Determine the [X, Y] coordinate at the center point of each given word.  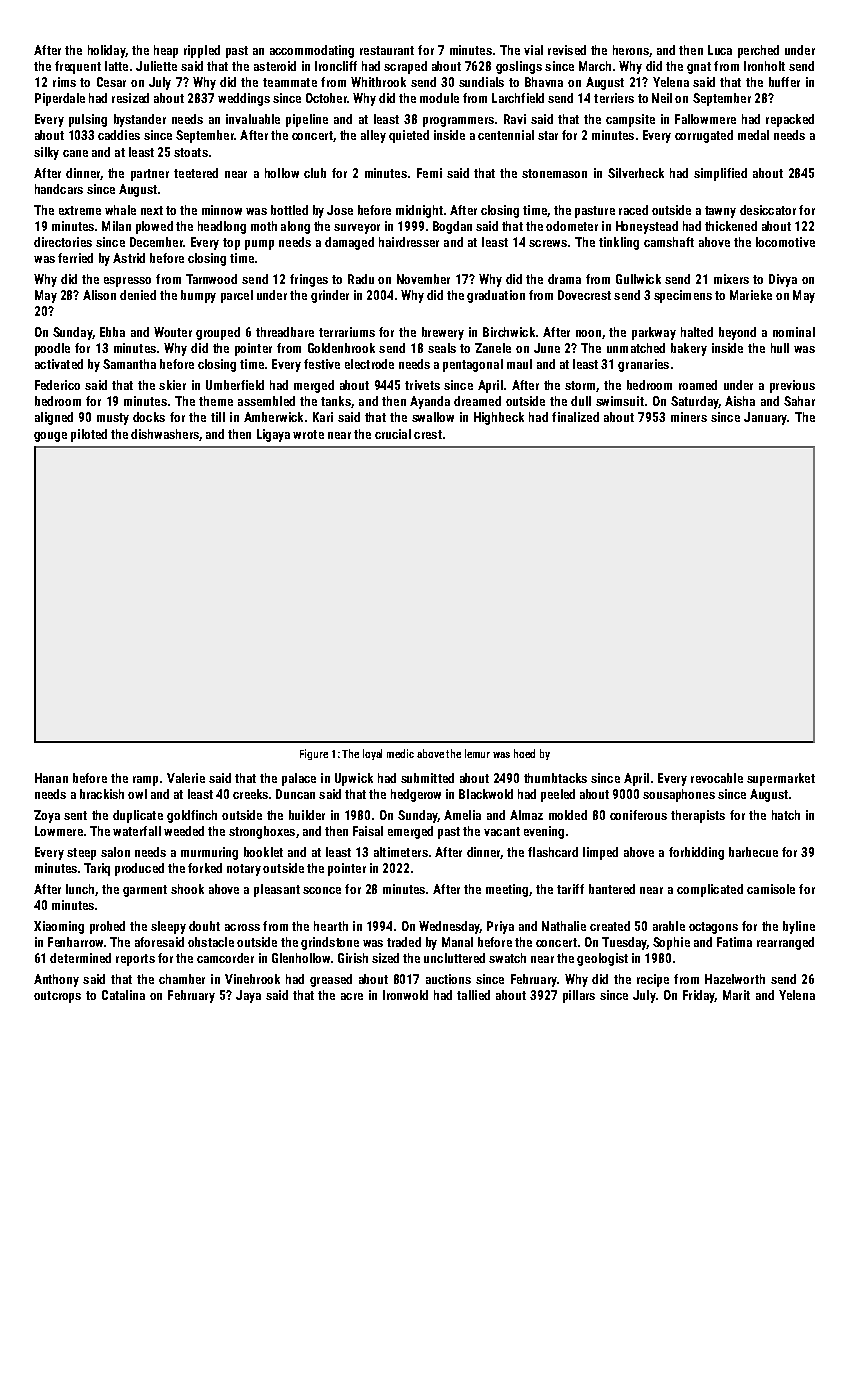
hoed [524, 753]
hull [780, 348]
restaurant [387, 50]
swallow [433, 417]
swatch [507, 958]
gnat [699, 68]
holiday [106, 51]
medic [400, 753]
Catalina [123, 995]
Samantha [129, 364]
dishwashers [165, 434]
